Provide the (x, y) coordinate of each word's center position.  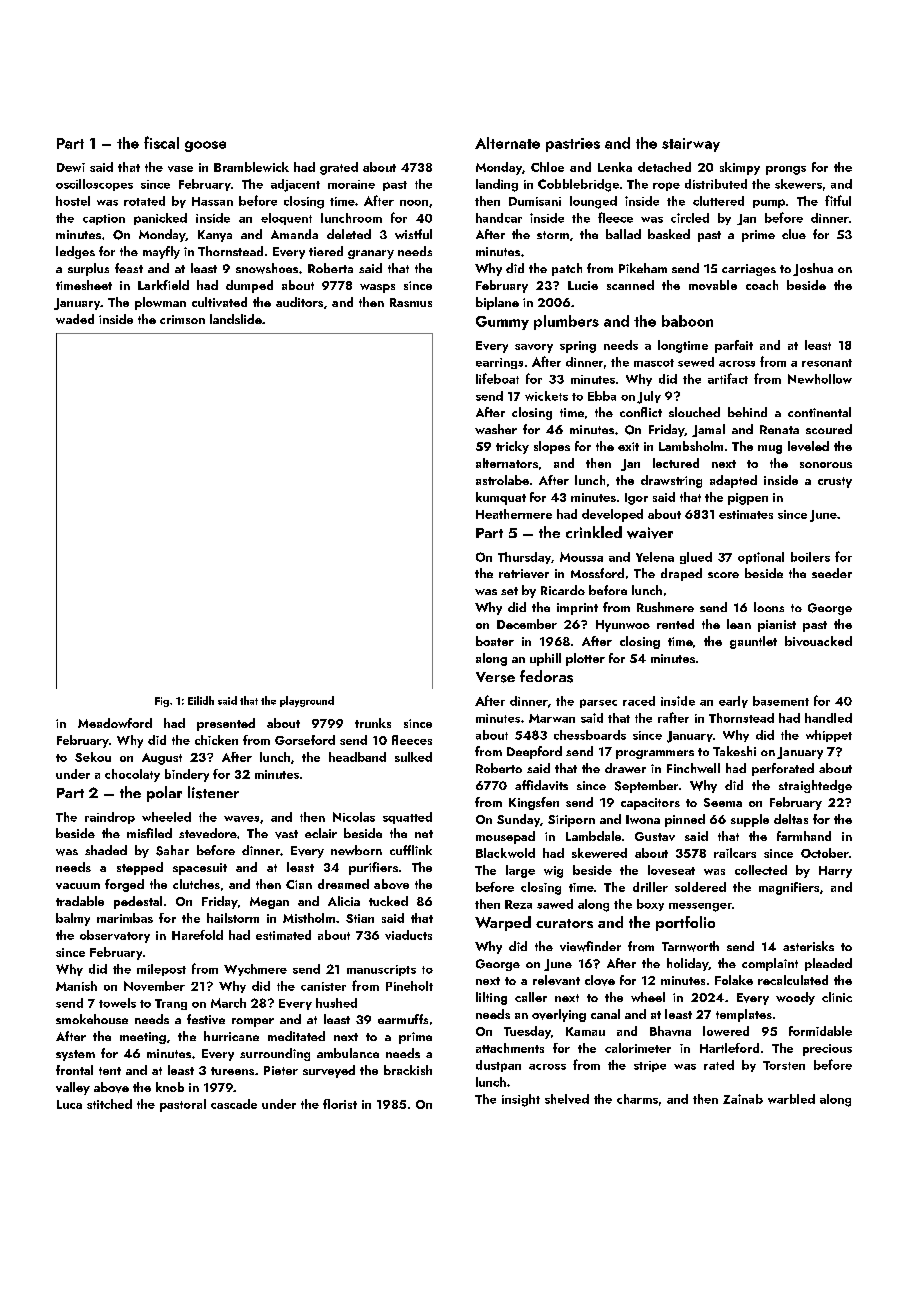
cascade (234, 1104)
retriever (524, 573)
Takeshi (734, 751)
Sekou (93, 757)
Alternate (507, 143)
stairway (691, 145)
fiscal (161, 142)
